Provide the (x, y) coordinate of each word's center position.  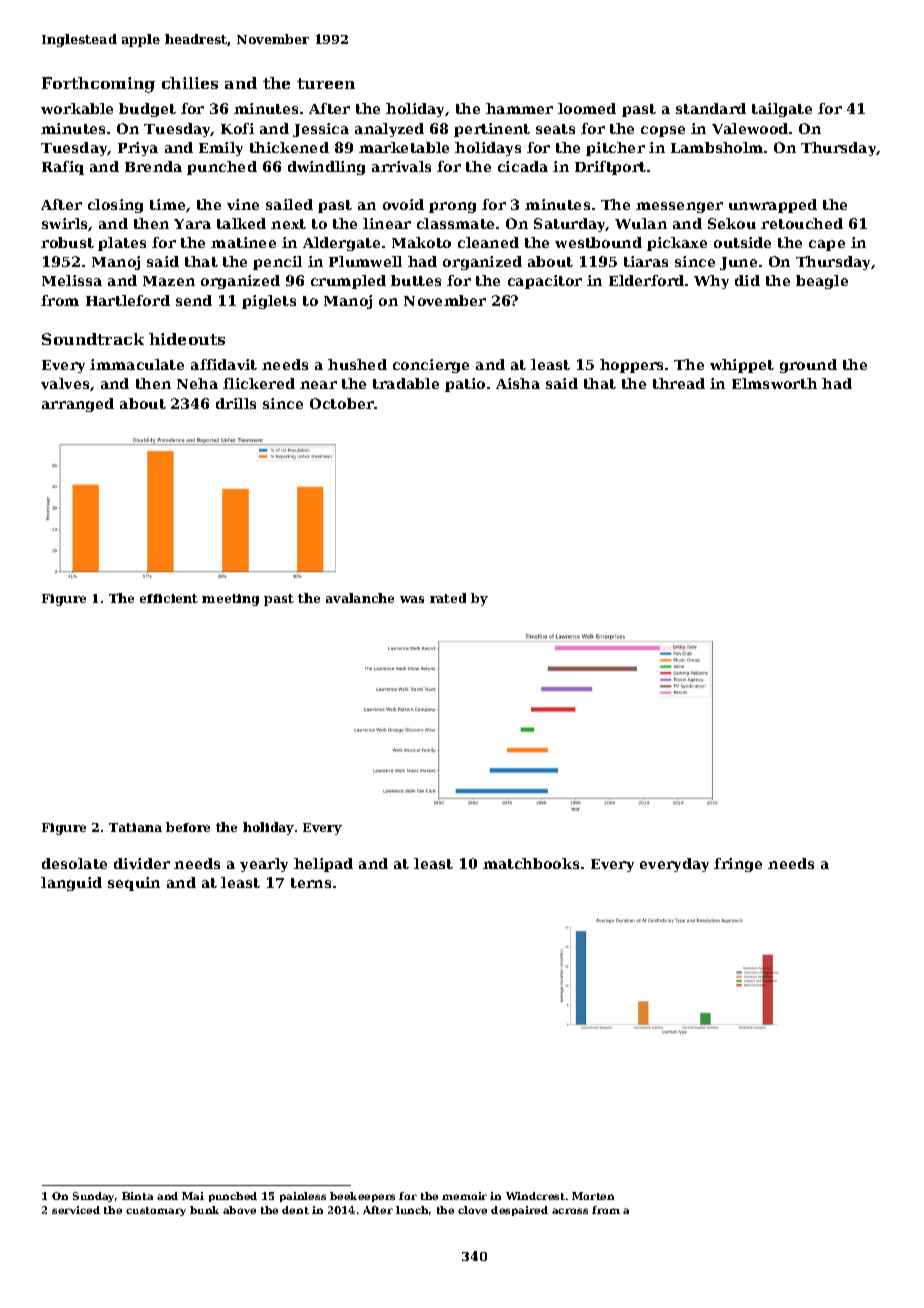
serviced (76, 1210)
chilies (190, 83)
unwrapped (773, 206)
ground (808, 366)
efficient (169, 598)
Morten (593, 1196)
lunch (412, 1210)
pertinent (492, 130)
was (412, 599)
